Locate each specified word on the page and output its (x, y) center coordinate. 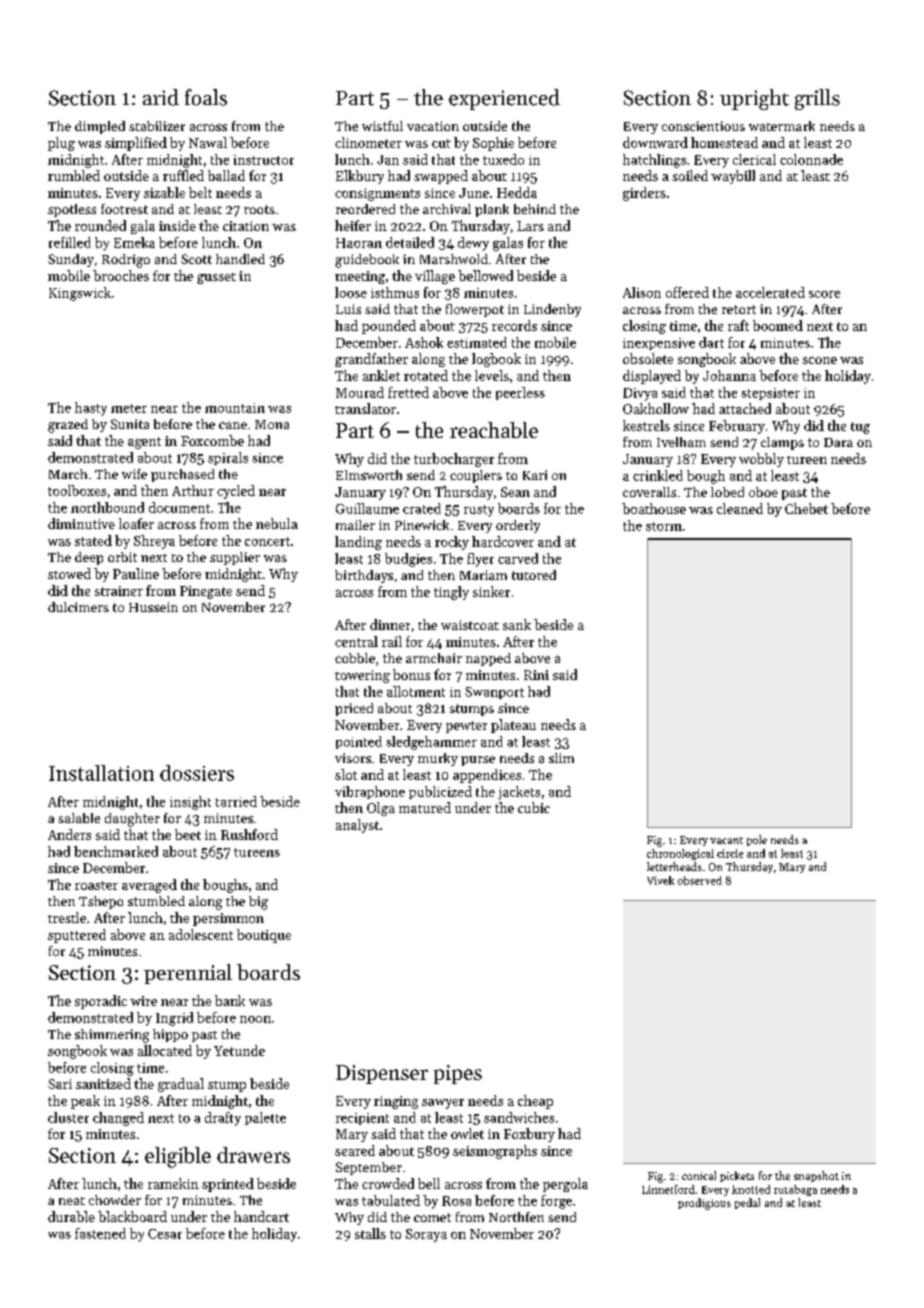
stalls (370, 1233)
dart (711, 342)
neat (72, 1201)
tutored (534, 575)
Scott (196, 259)
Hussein (153, 607)
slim (561, 758)
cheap (535, 1102)
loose (351, 292)
